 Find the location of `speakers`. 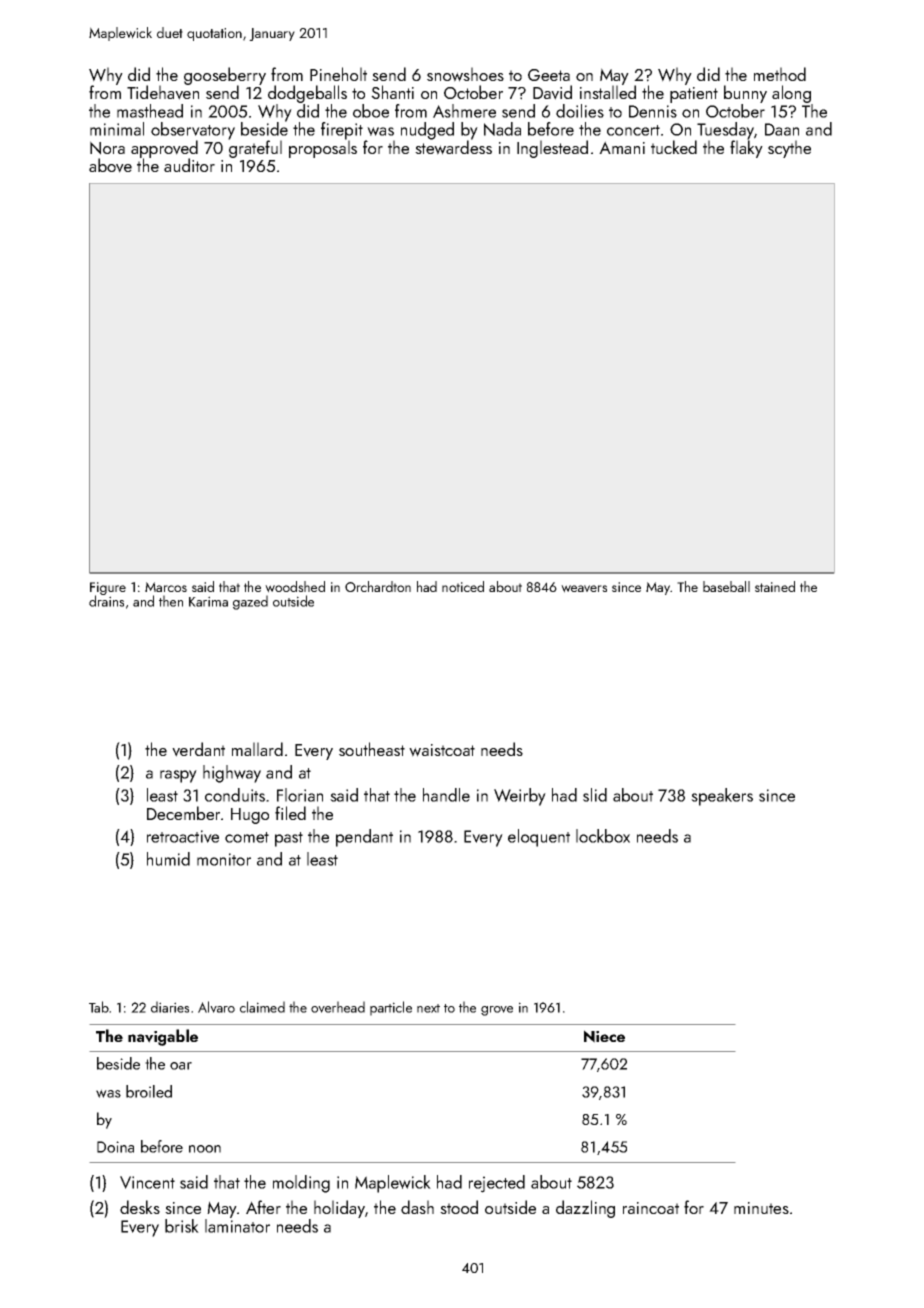

speakers is located at coordinates (722, 797).
